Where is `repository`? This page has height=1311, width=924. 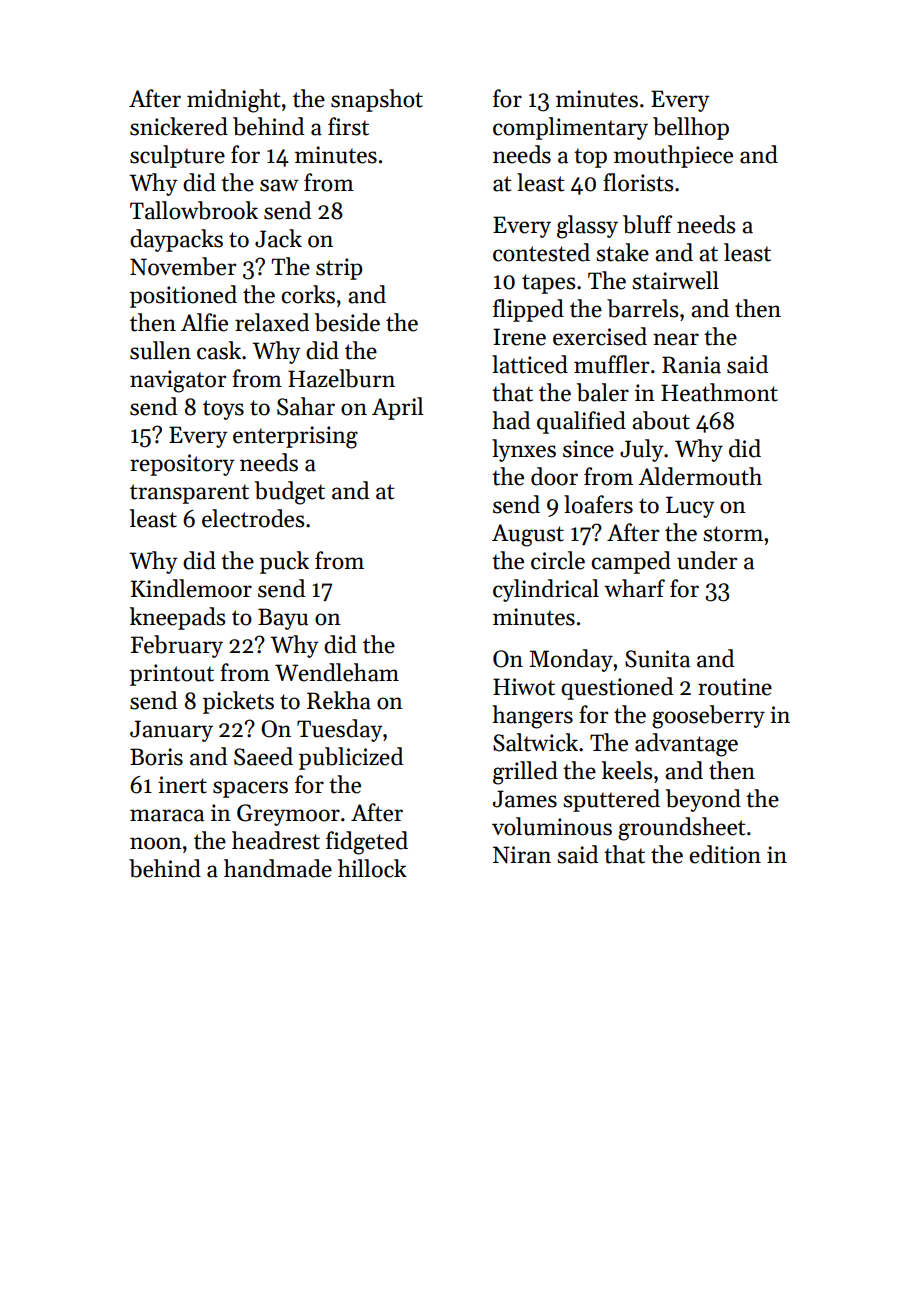
repository is located at coordinates (182, 465).
